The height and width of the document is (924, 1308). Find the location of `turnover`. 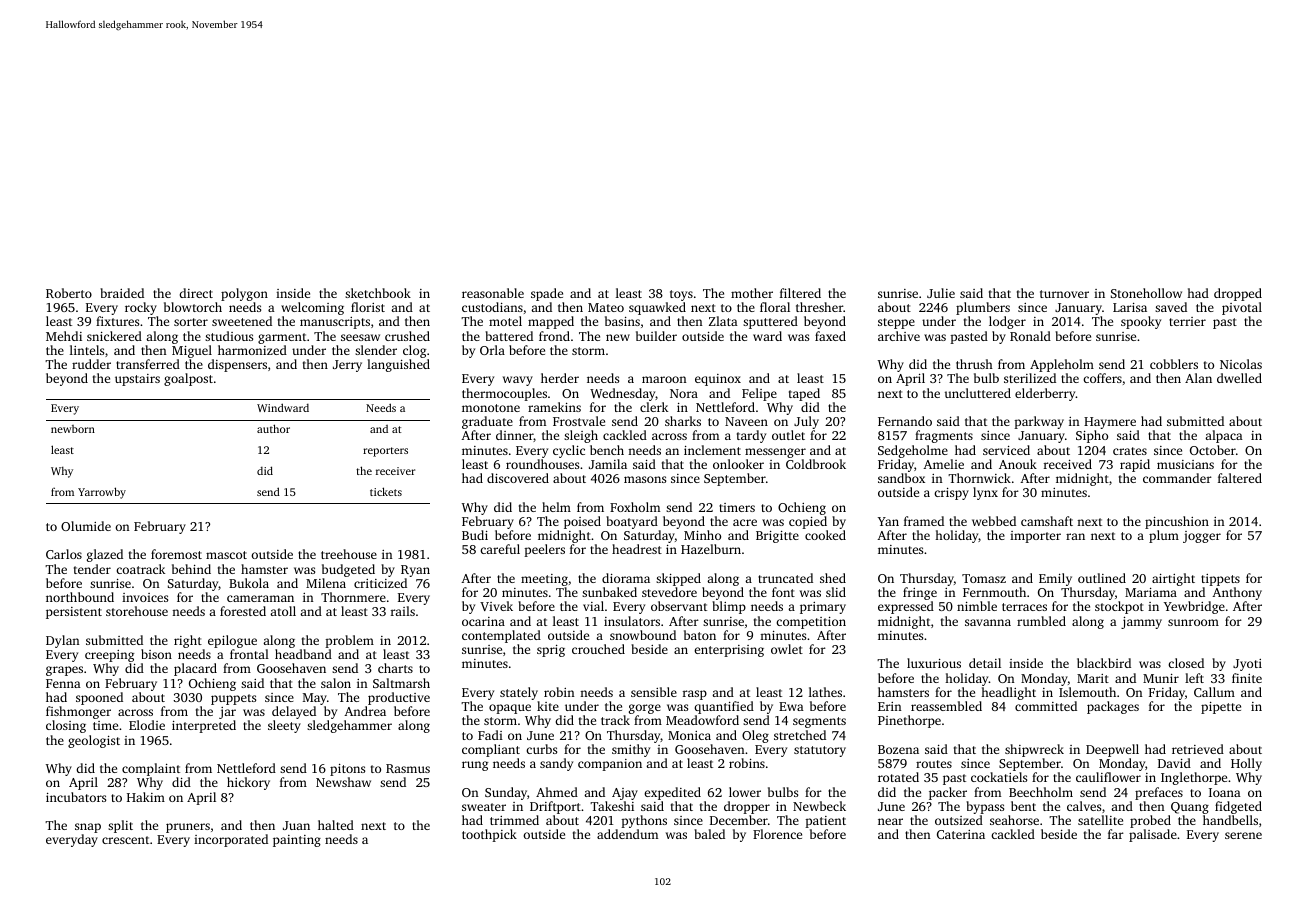

turnover is located at coordinates (1064, 294).
